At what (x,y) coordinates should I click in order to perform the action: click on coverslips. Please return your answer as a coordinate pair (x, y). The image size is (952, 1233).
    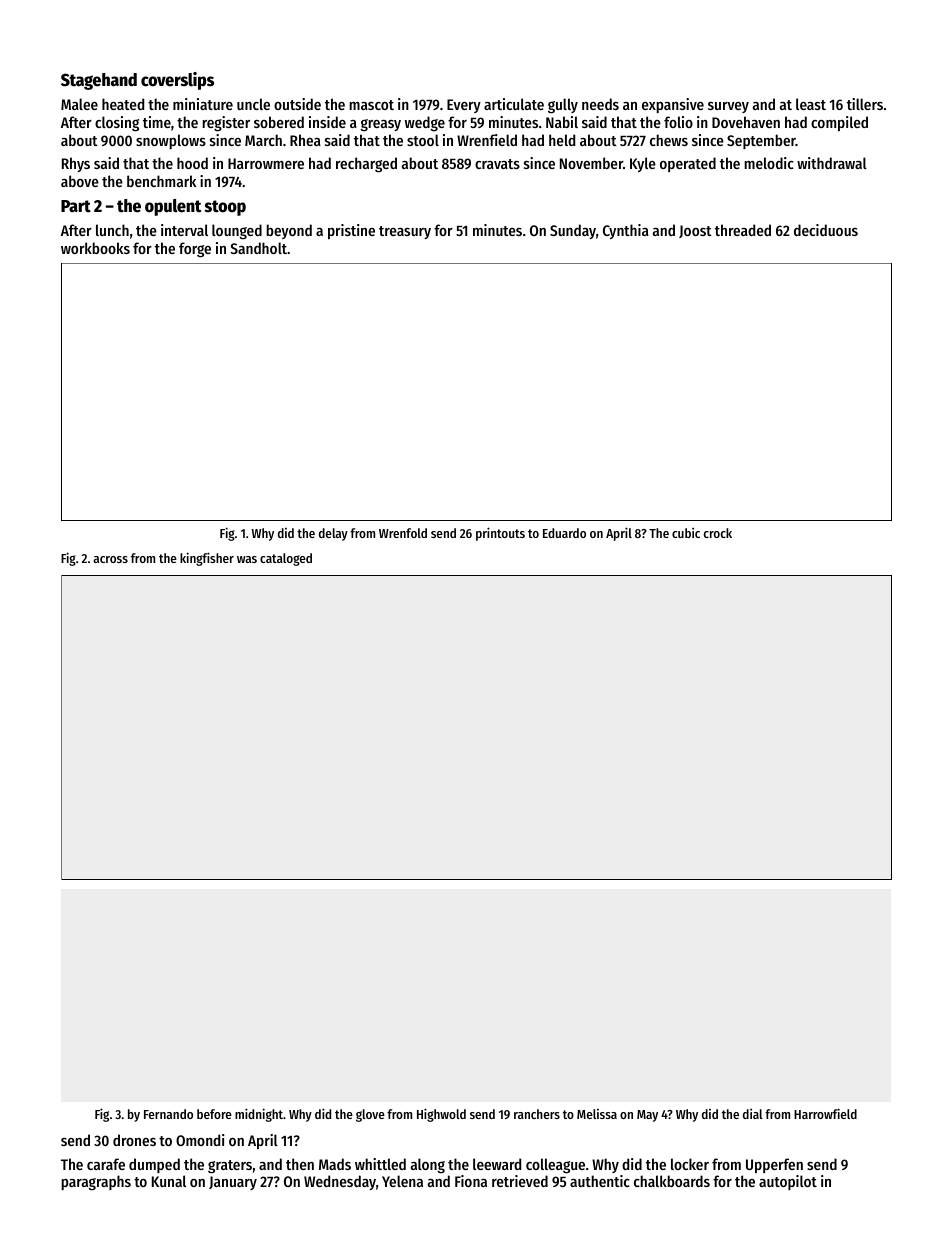
    Looking at the image, I should click on (177, 81).
